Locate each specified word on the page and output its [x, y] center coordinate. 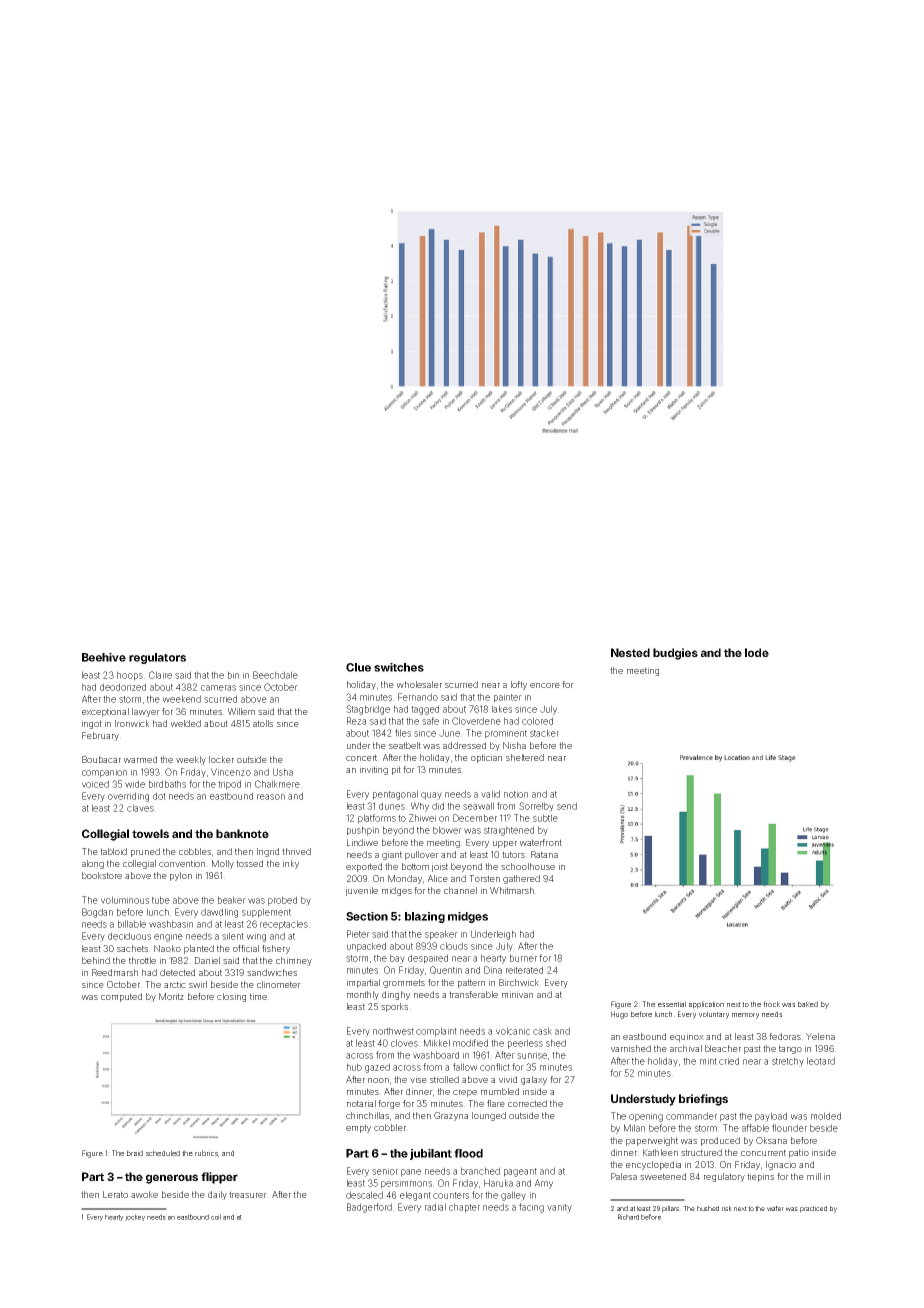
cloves [404, 1043]
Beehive [104, 657]
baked [808, 1004]
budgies [675, 654]
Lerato [115, 1194]
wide [135, 784]
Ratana [544, 854]
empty [358, 1128]
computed [121, 997]
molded [826, 1116]
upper [505, 844]
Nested [630, 652]
